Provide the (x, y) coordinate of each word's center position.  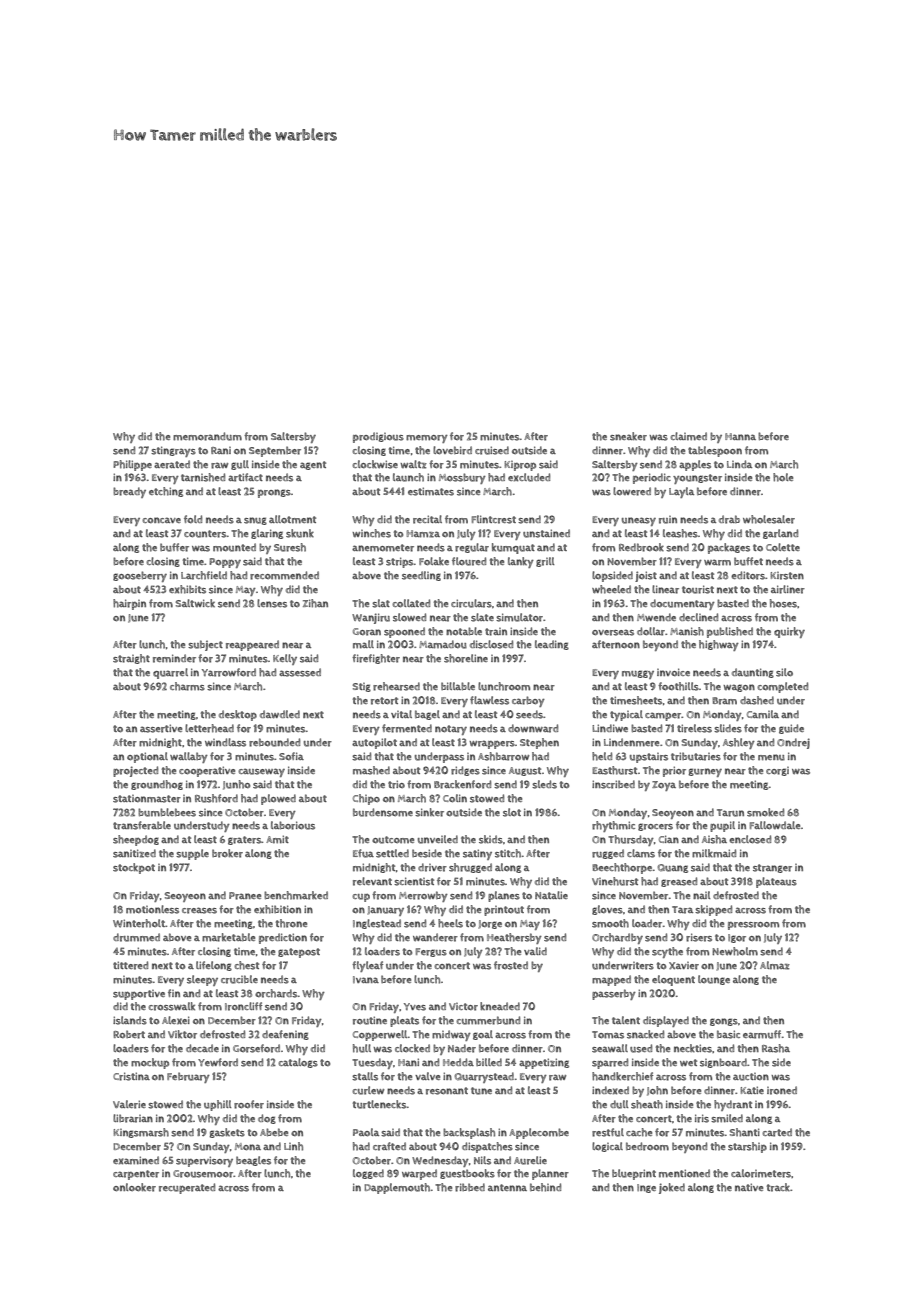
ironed (782, 1090)
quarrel (170, 673)
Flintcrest (494, 519)
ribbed (470, 1187)
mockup (150, 1063)
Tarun (730, 813)
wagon (739, 688)
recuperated (187, 1188)
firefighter (376, 659)
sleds (544, 784)
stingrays (173, 451)
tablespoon (715, 451)
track (778, 1187)
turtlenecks (380, 1104)
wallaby (189, 757)
